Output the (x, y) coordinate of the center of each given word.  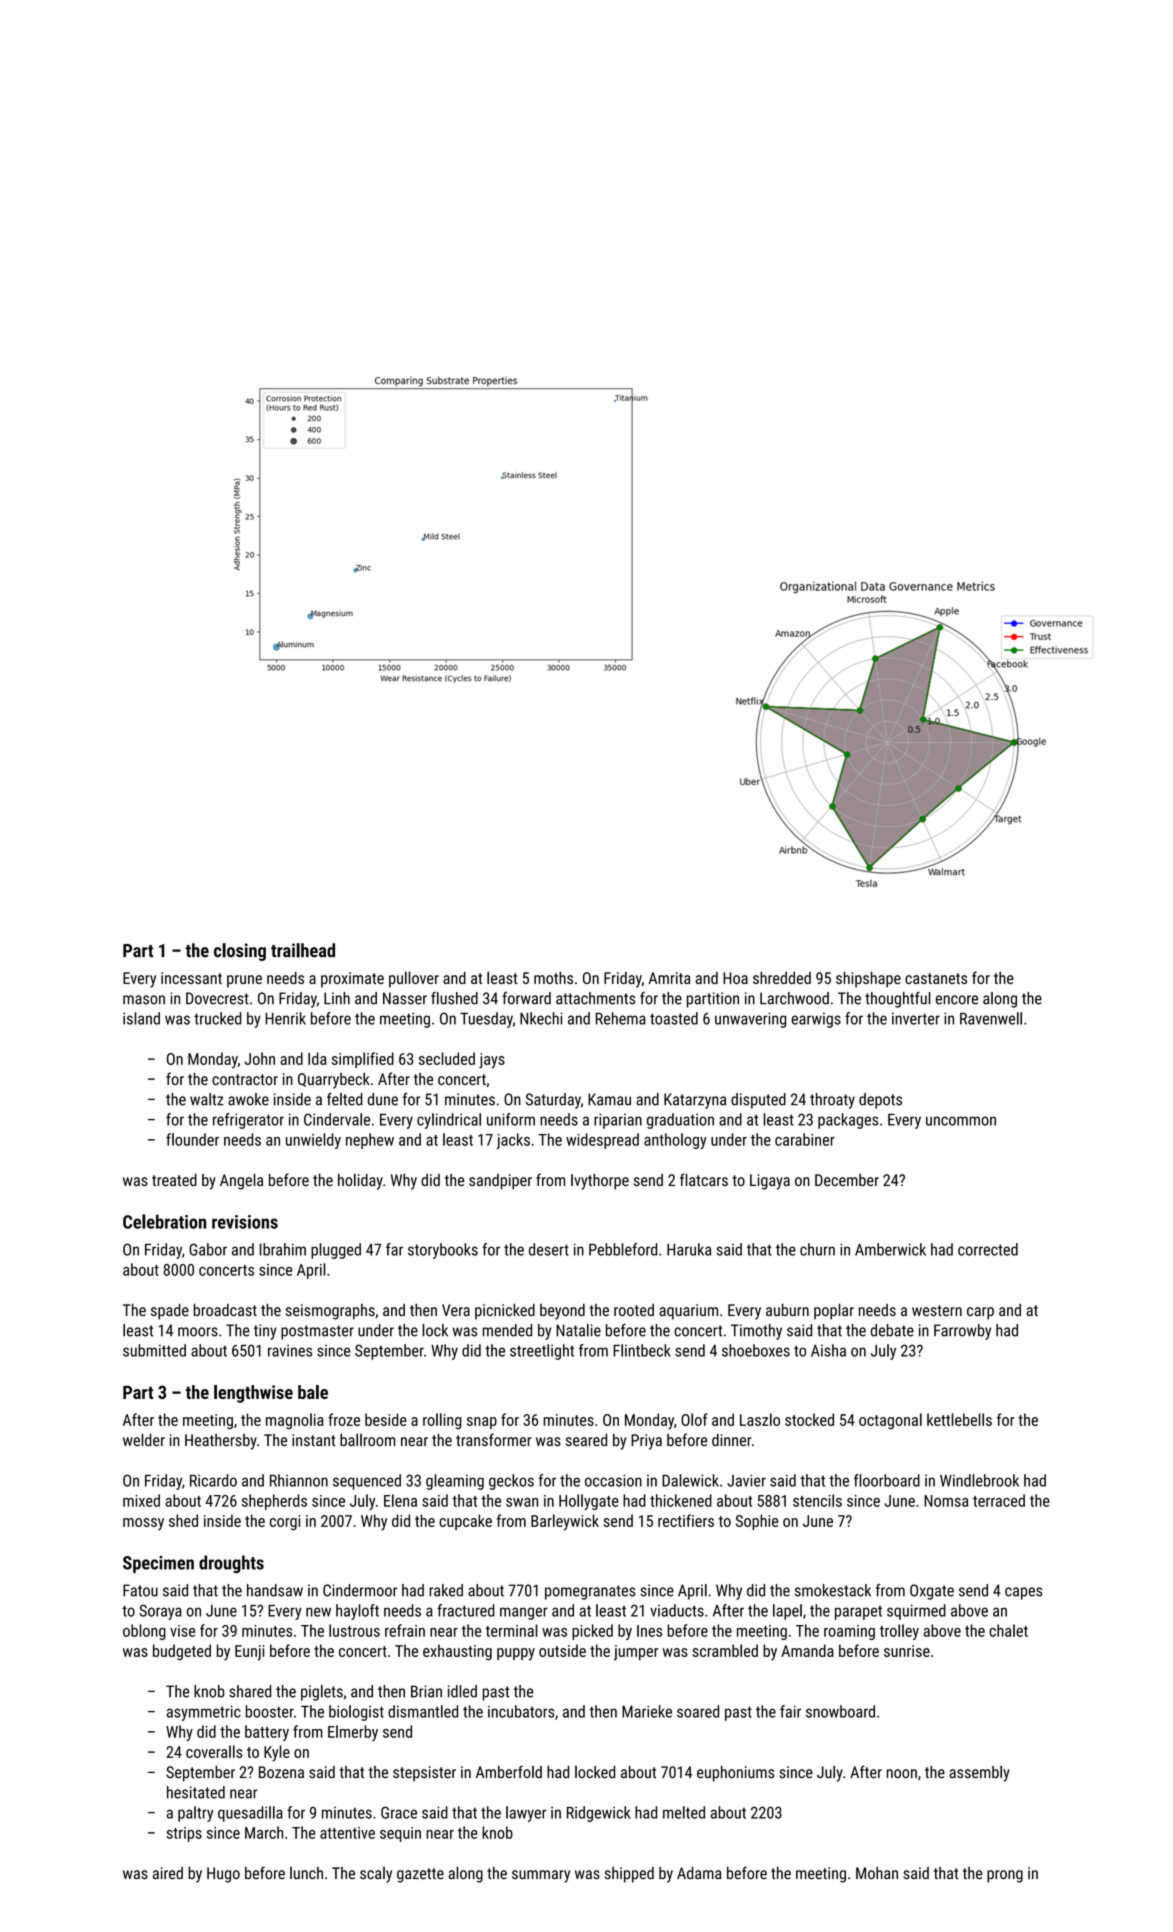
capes (1023, 1593)
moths (553, 977)
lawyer (526, 1814)
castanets (936, 978)
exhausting (457, 1652)
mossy (143, 1524)
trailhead (303, 950)
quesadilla (250, 1814)
